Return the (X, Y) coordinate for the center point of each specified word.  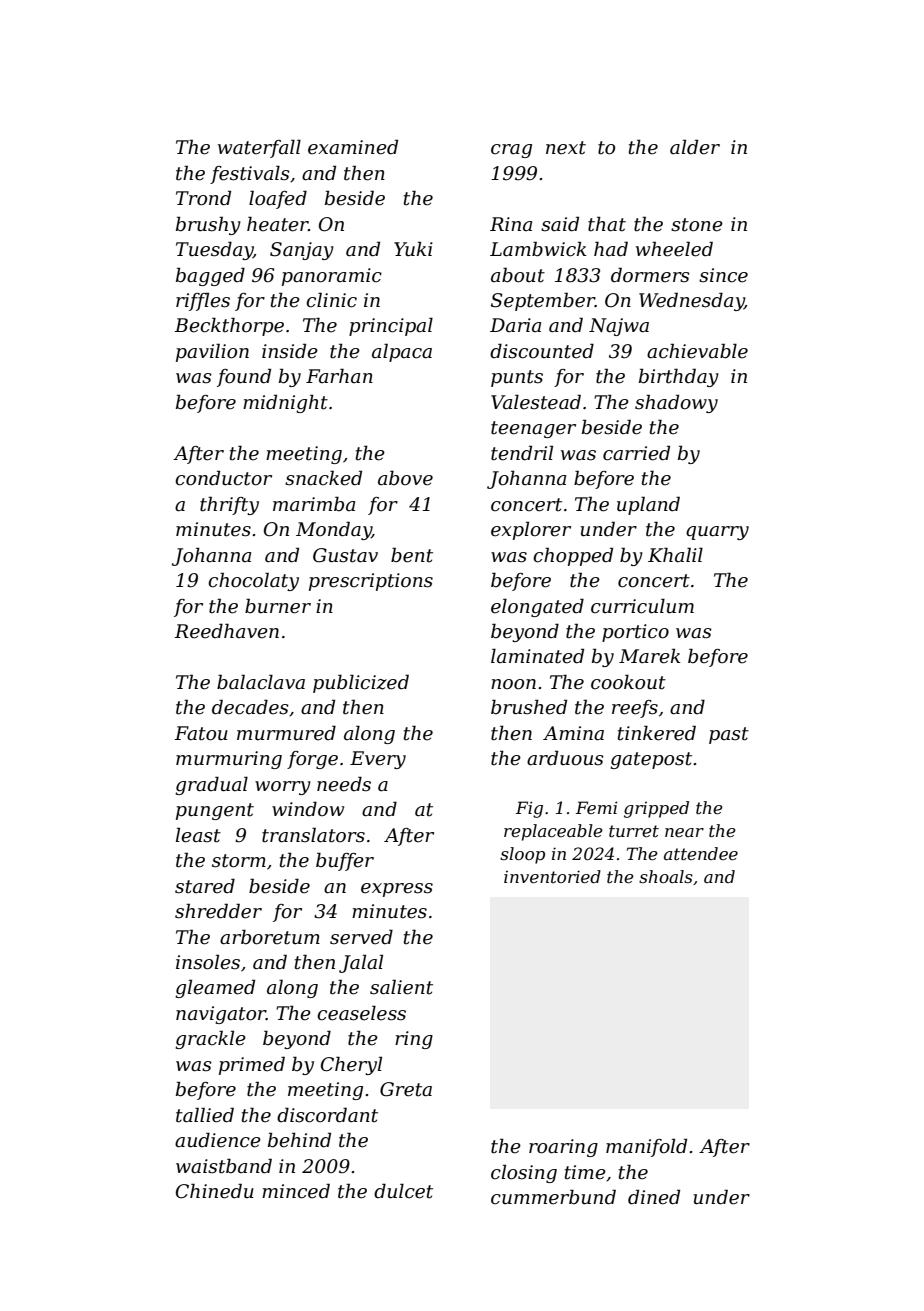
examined (353, 147)
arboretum (270, 937)
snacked (323, 478)
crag (511, 151)
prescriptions (371, 582)
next (566, 148)
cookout (628, 682)
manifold (646, 1147)
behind (299, 1140)
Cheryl (351, 1065)
